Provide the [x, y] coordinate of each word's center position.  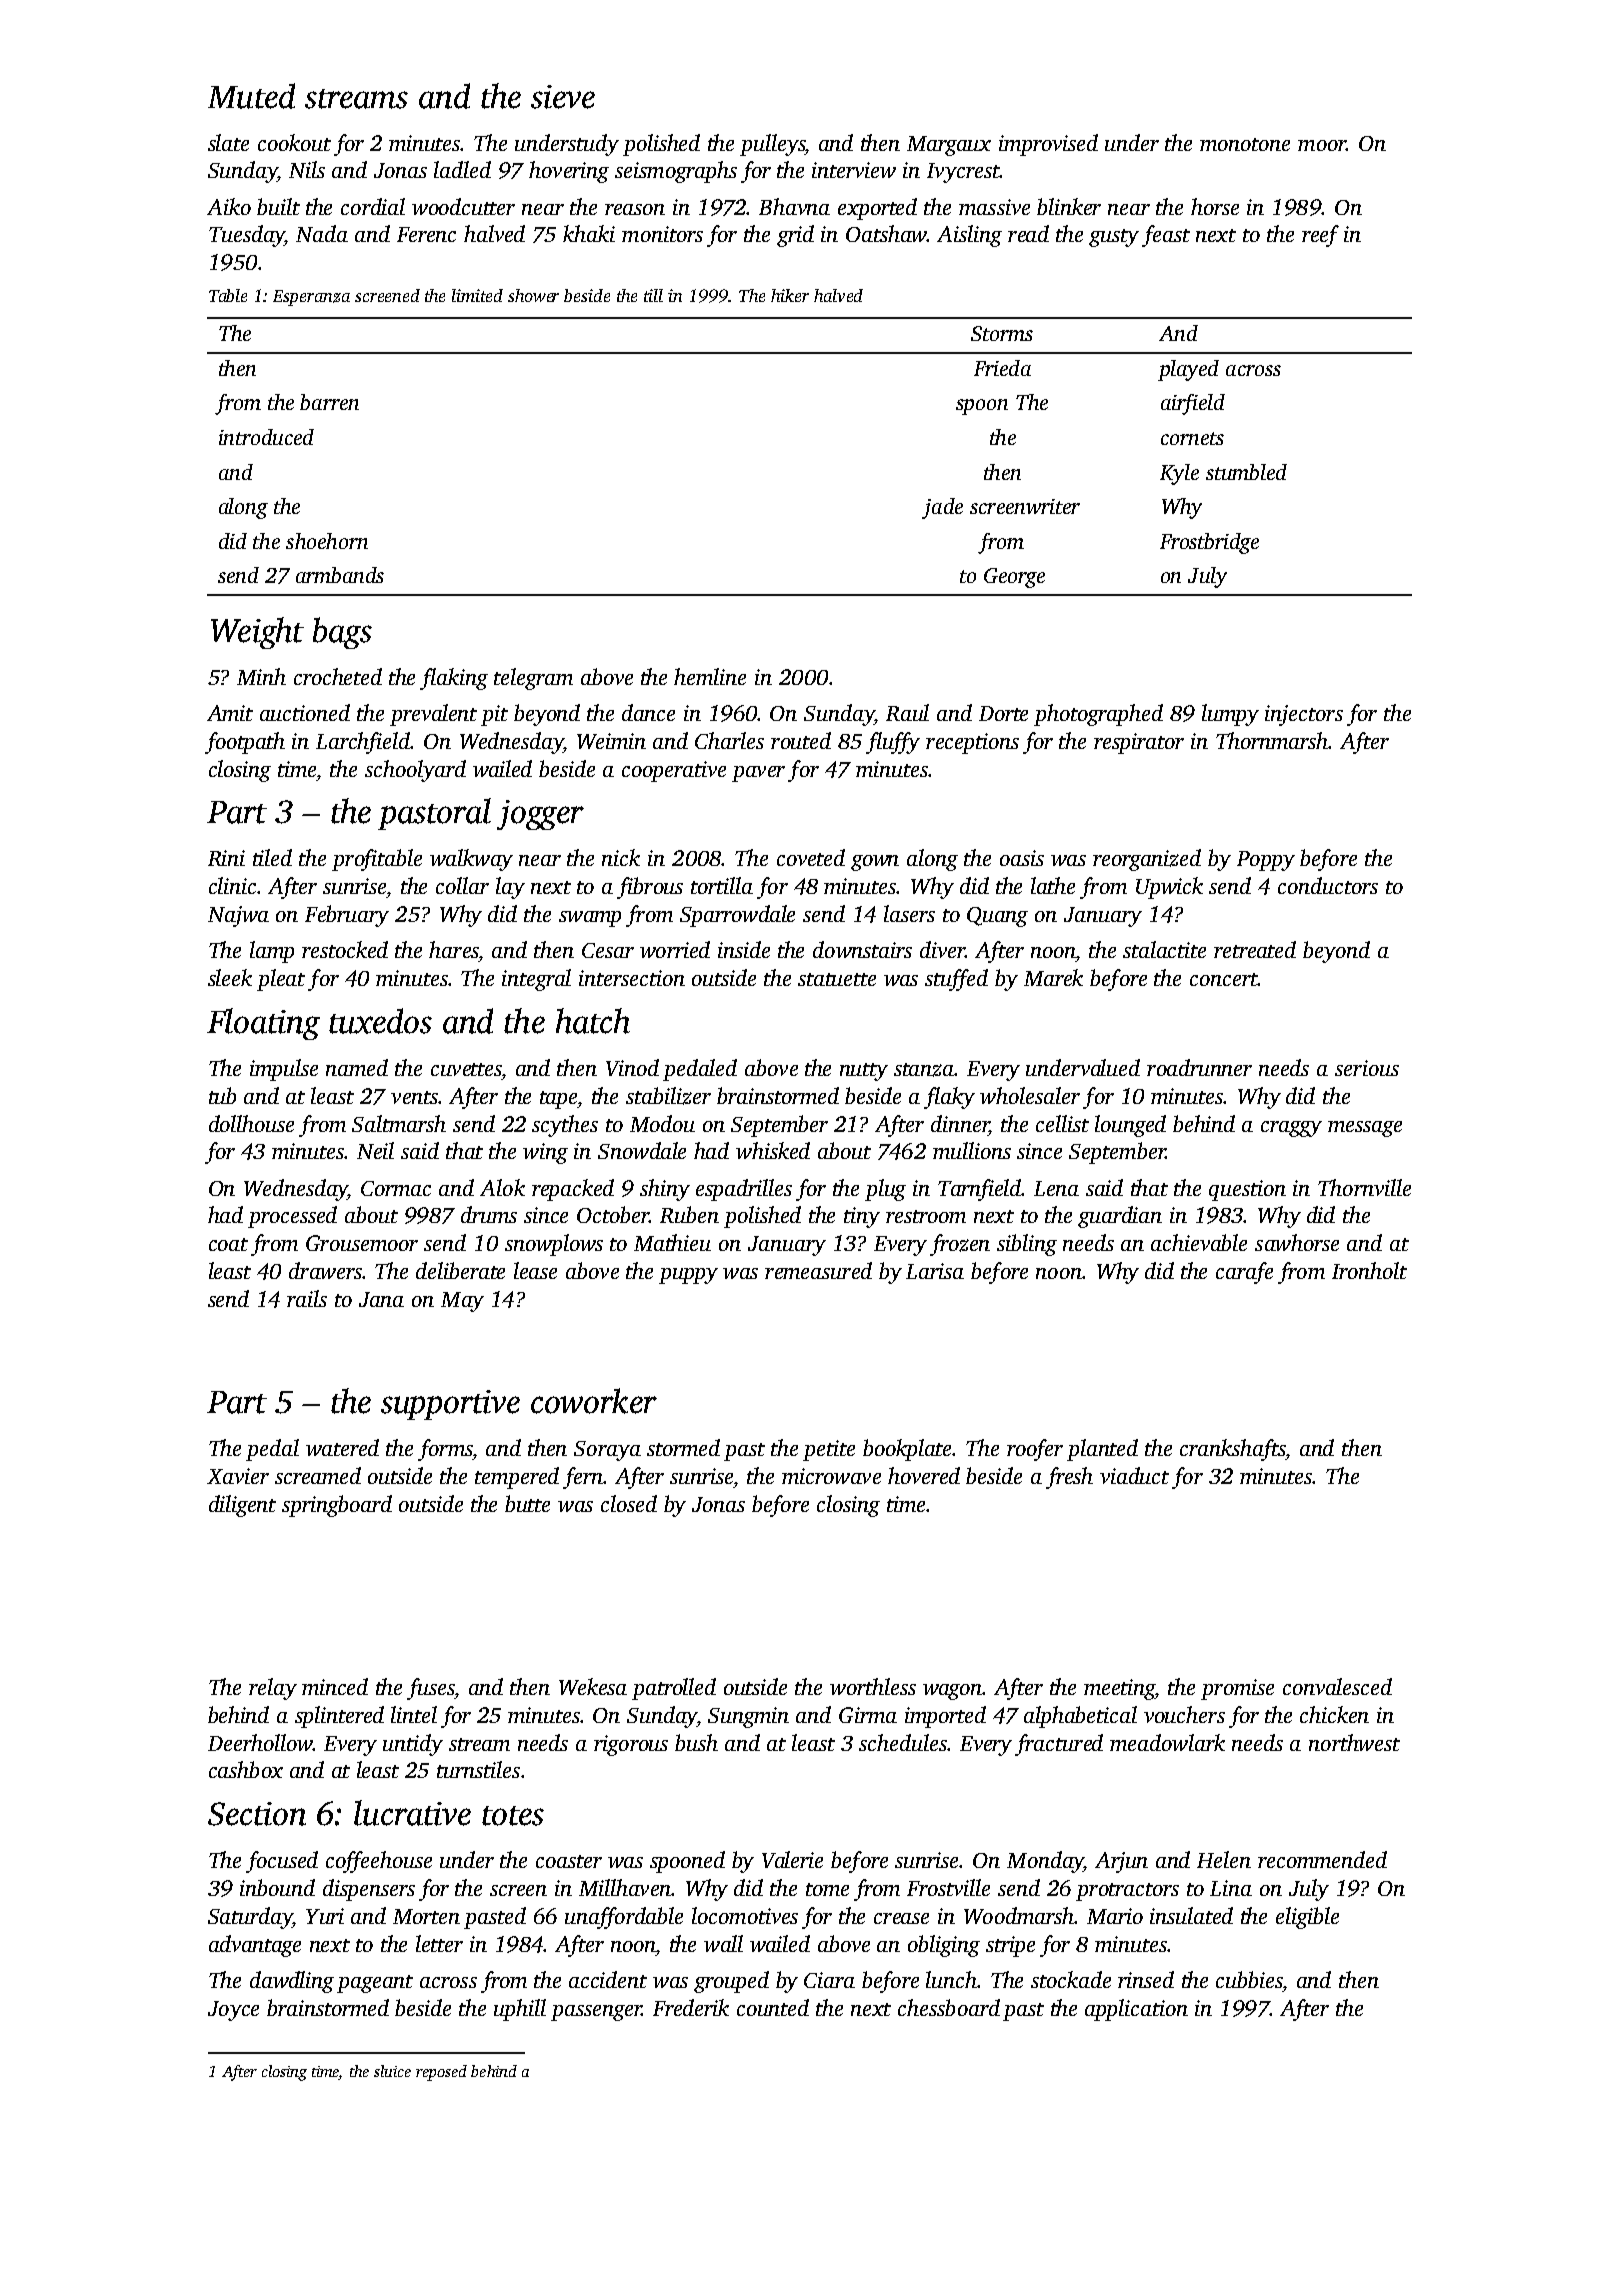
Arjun [1121, 1862]
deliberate [460, 1270]
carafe [1244, 1273]
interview [854, 170]
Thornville [1364, 1187]
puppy [688, 1276]
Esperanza [311, 298]
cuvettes [466, 1069]
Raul [907, 712]
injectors [1304, 715]
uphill [520, 2010]
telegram [533, 679]
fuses [431, 1689]
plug [885, 1190]
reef [1320, 236]
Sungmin [748, 1717]
